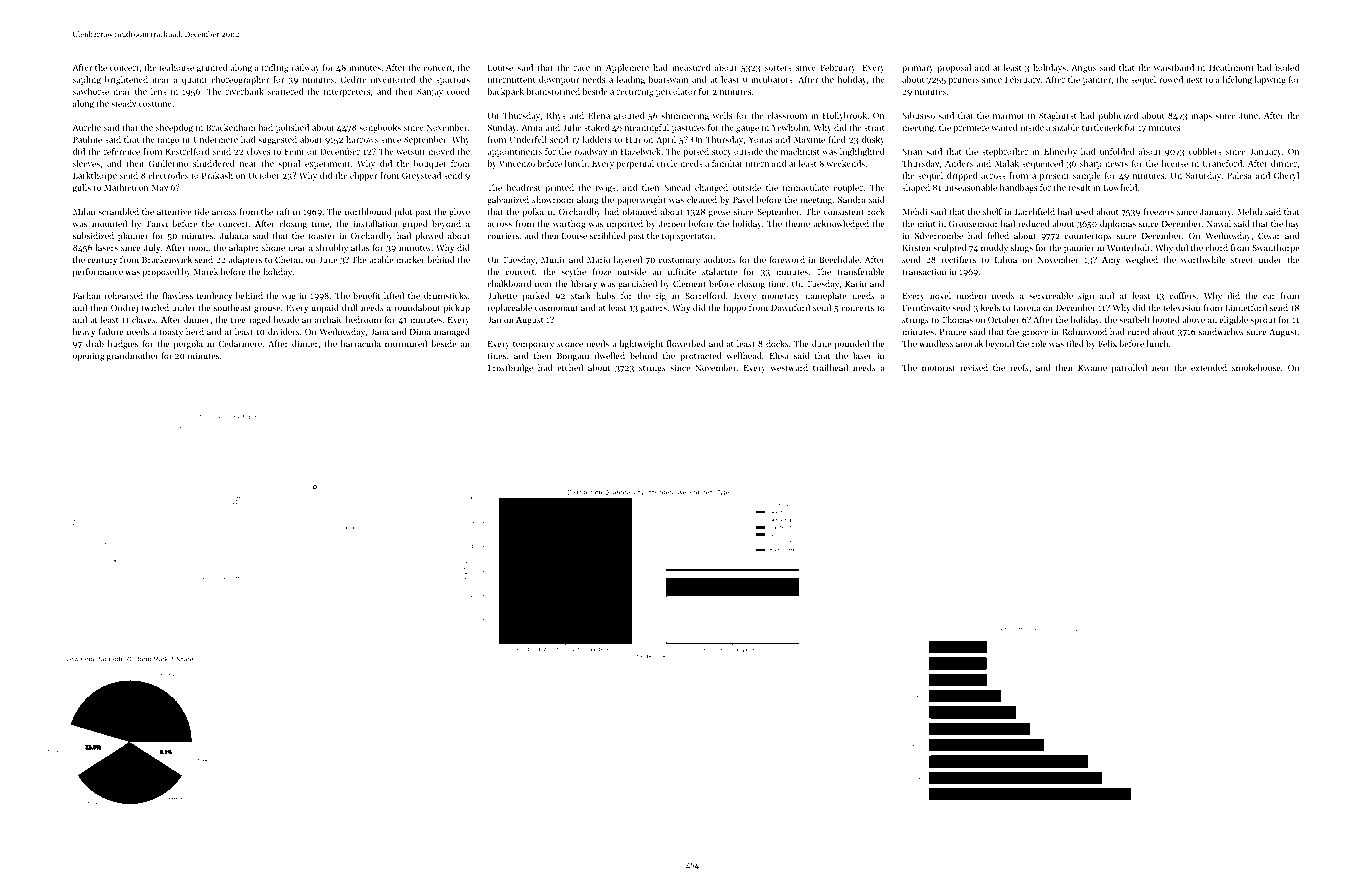 This screenshot has height=887, width=1372. Describe the element at coordinates (777, 343) in the screenshot. I see `docks` at that location.
